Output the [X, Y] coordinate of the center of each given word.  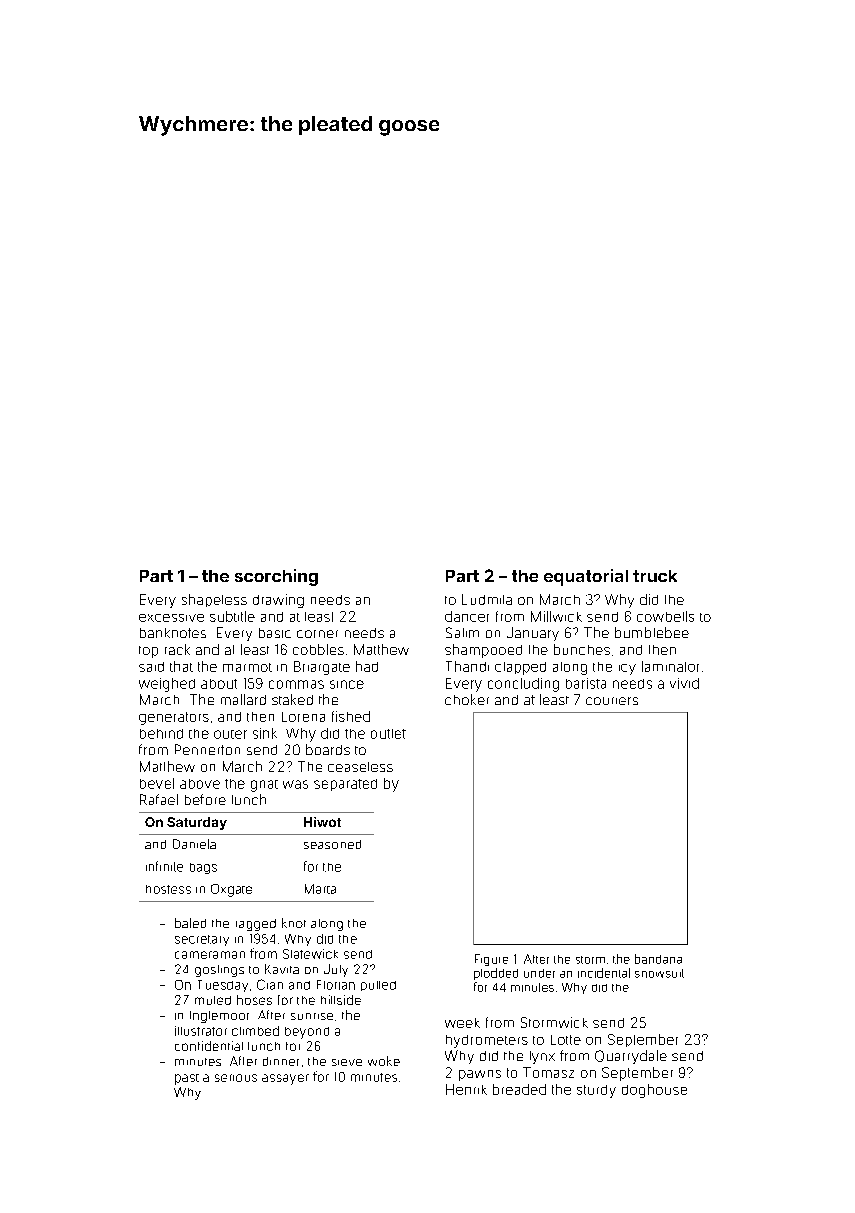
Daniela [194, 844]
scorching [276, 577]
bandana [658, 959]
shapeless [214, 600]
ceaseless [360, 767]
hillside [341, 1000]
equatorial [586, 577]
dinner [281, 1061]
